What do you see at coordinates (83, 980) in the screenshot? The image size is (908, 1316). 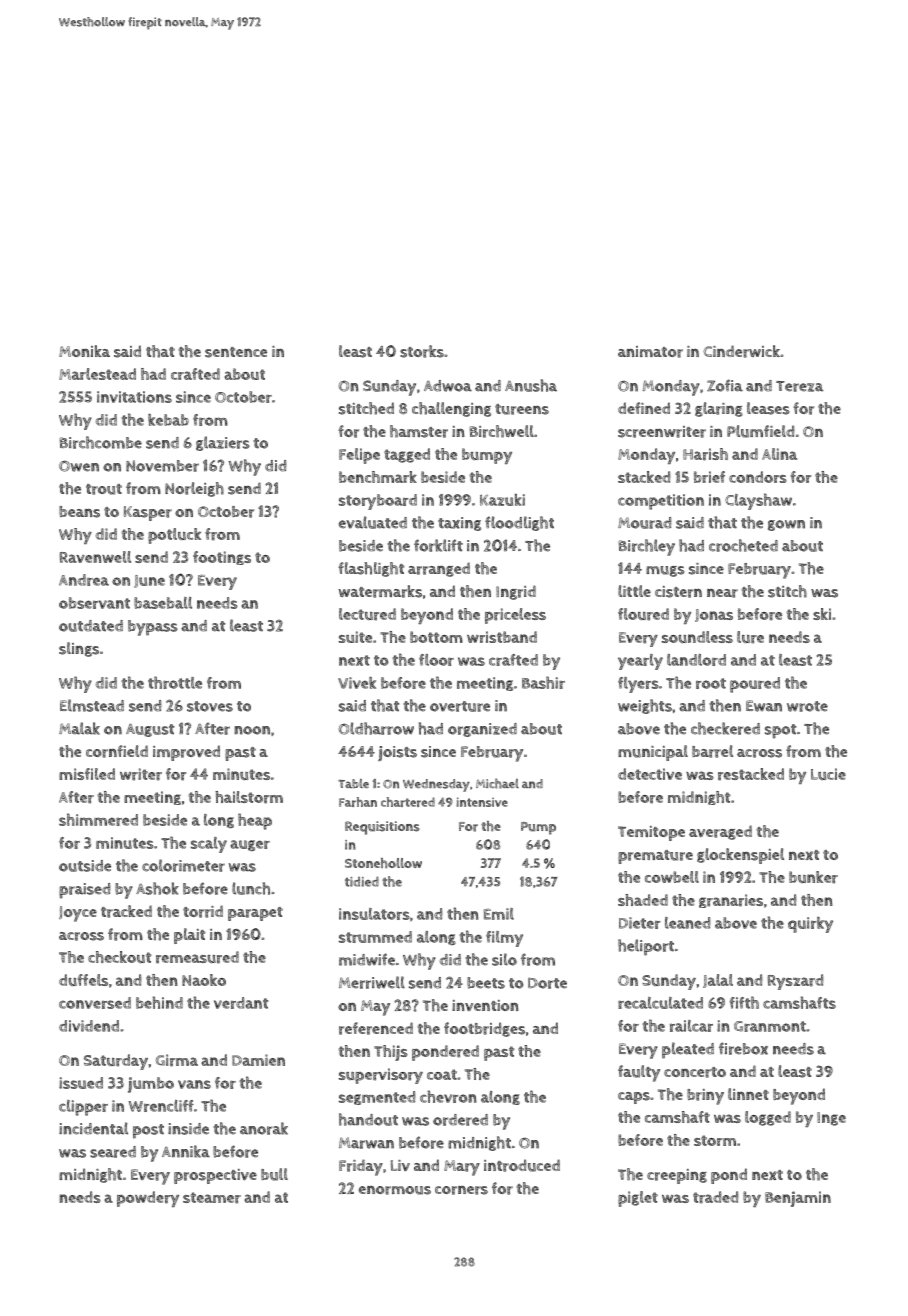 I see `duffels` at bounding box center [83, 980].
